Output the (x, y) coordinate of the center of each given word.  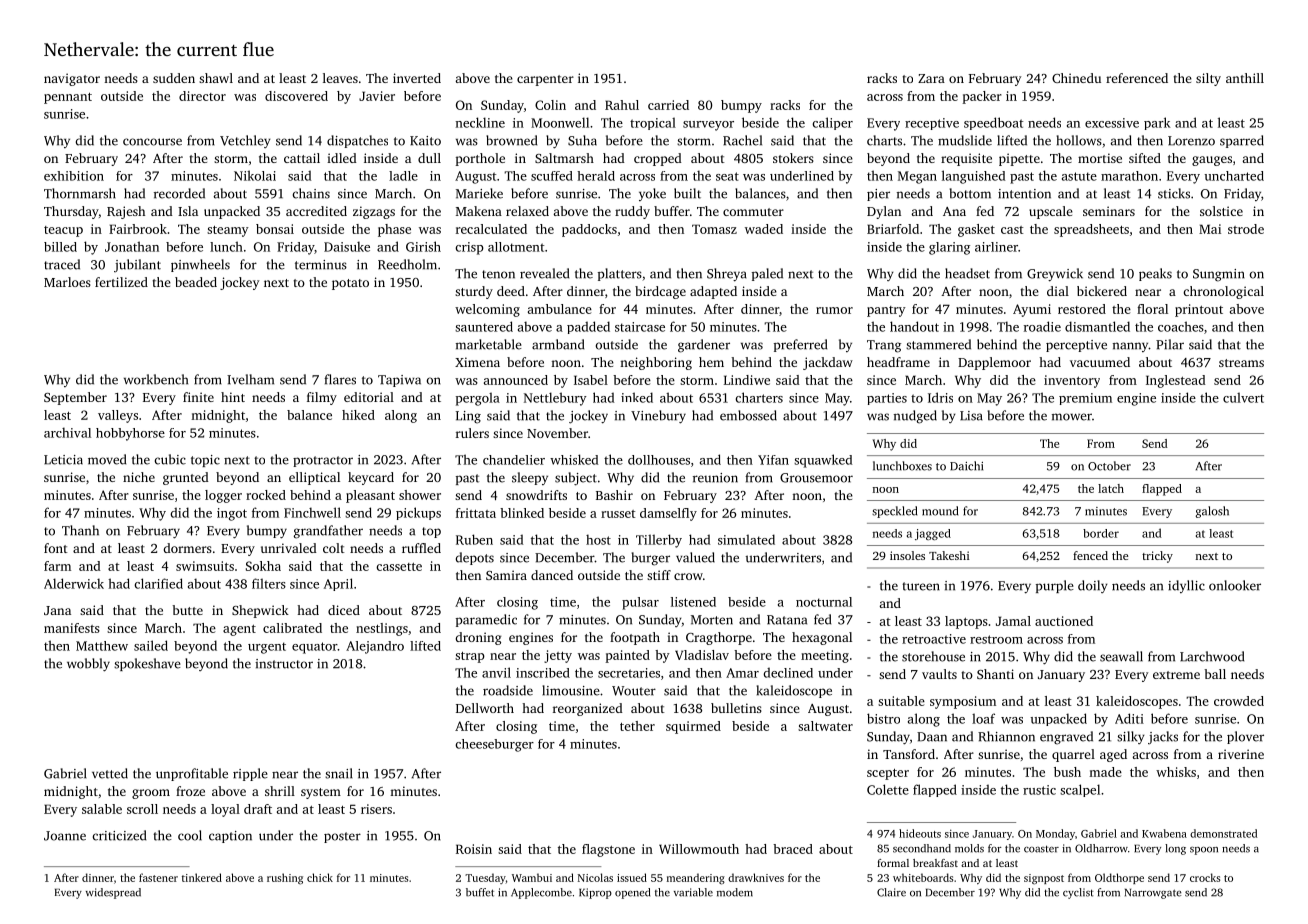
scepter (888, 774)
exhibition (74, 176)
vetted (110, 773)
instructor (284, 664)
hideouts (920, 833)
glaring (949, 248)
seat (727, 176)
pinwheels (200, 265)
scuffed (552, 176)
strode (1246, 229)
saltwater (825, 726)
